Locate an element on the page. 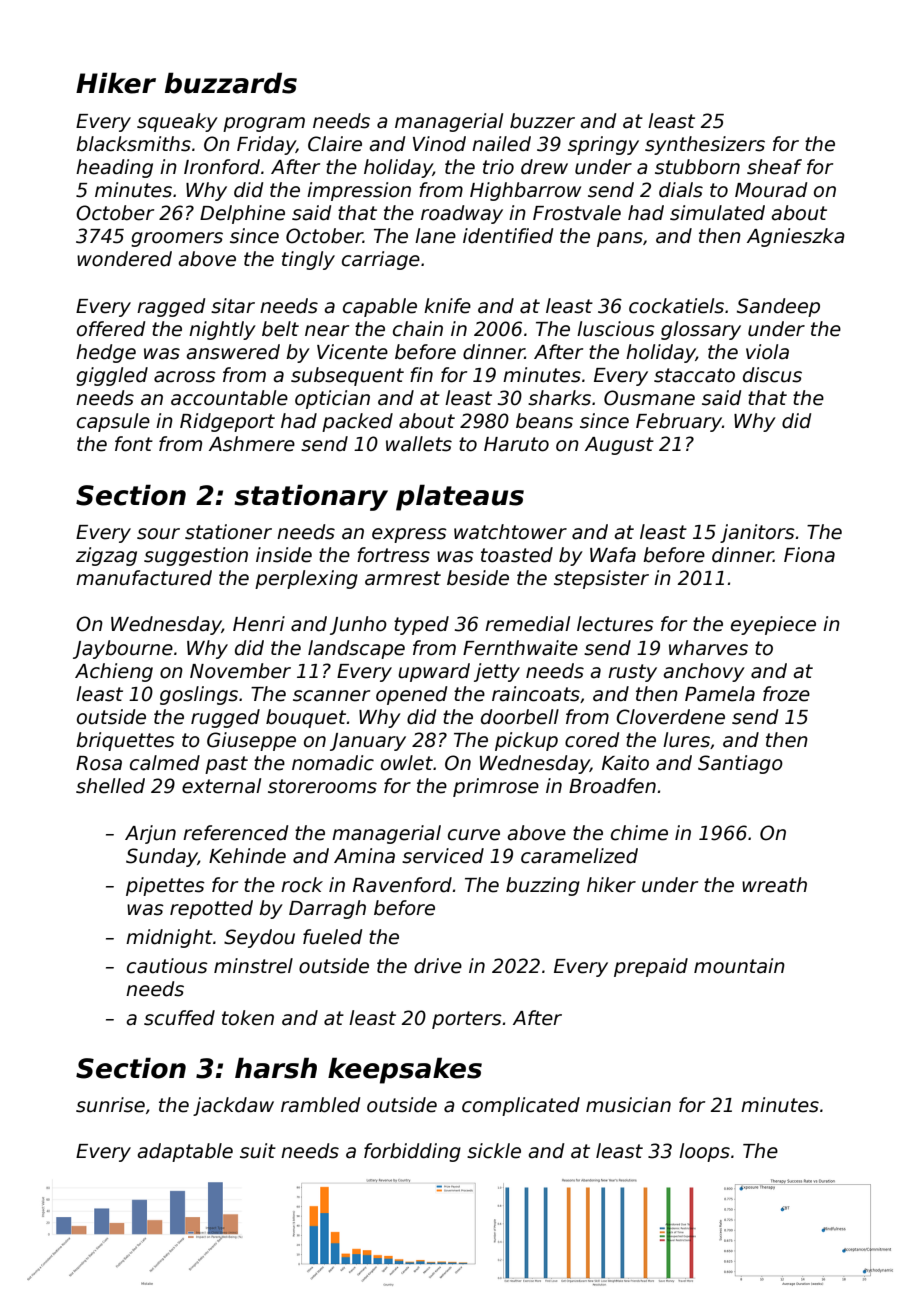 Image resolution: width=924 pixels, height=1311 pixels. buzzards is located at coordinates (231, 83).
